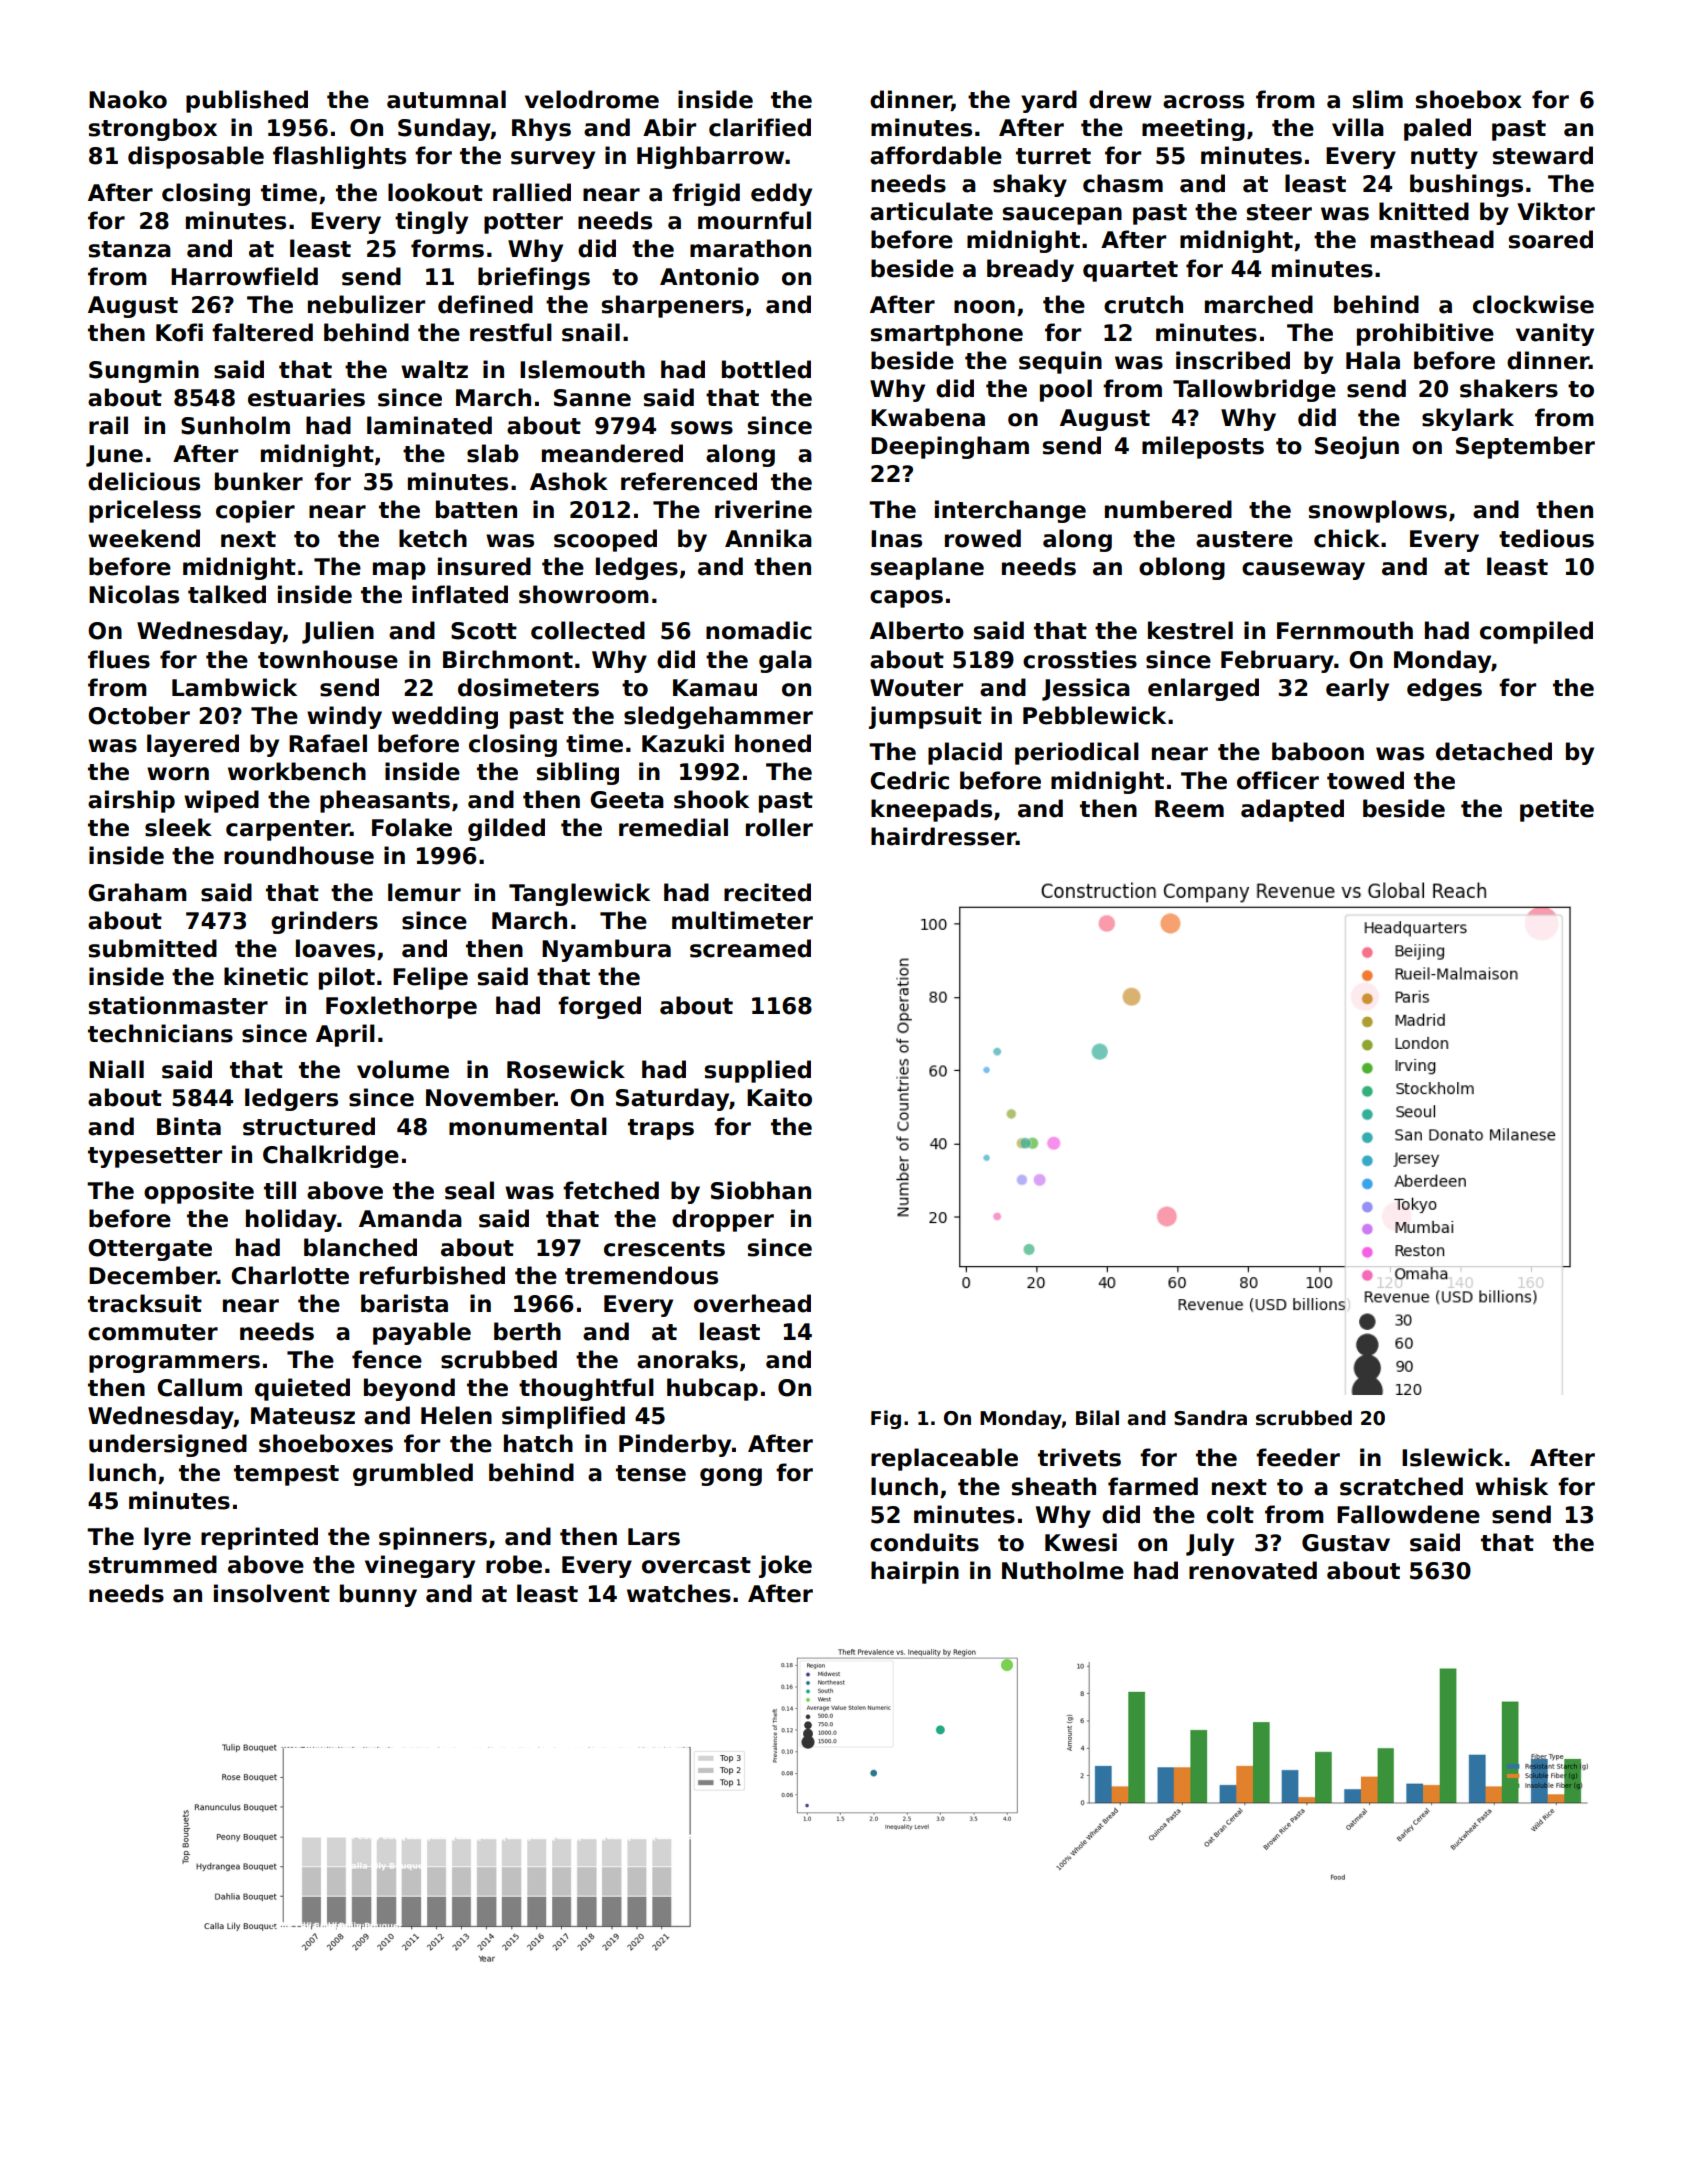  Describe the element at coordinates (1030, 185) in the document. I see `shaky` at that location.
